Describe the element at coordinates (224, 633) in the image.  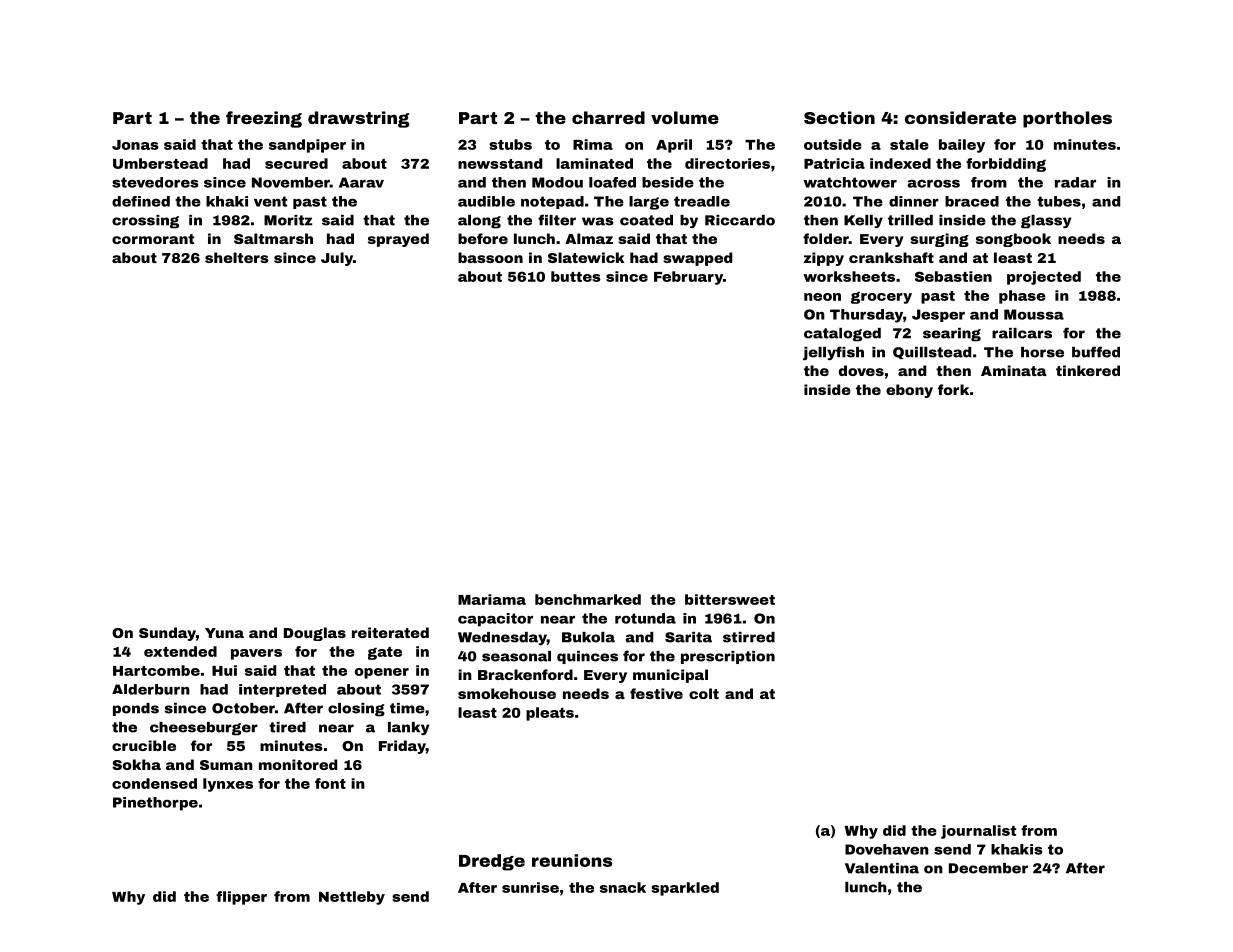
I see `Yuna` at that location.
